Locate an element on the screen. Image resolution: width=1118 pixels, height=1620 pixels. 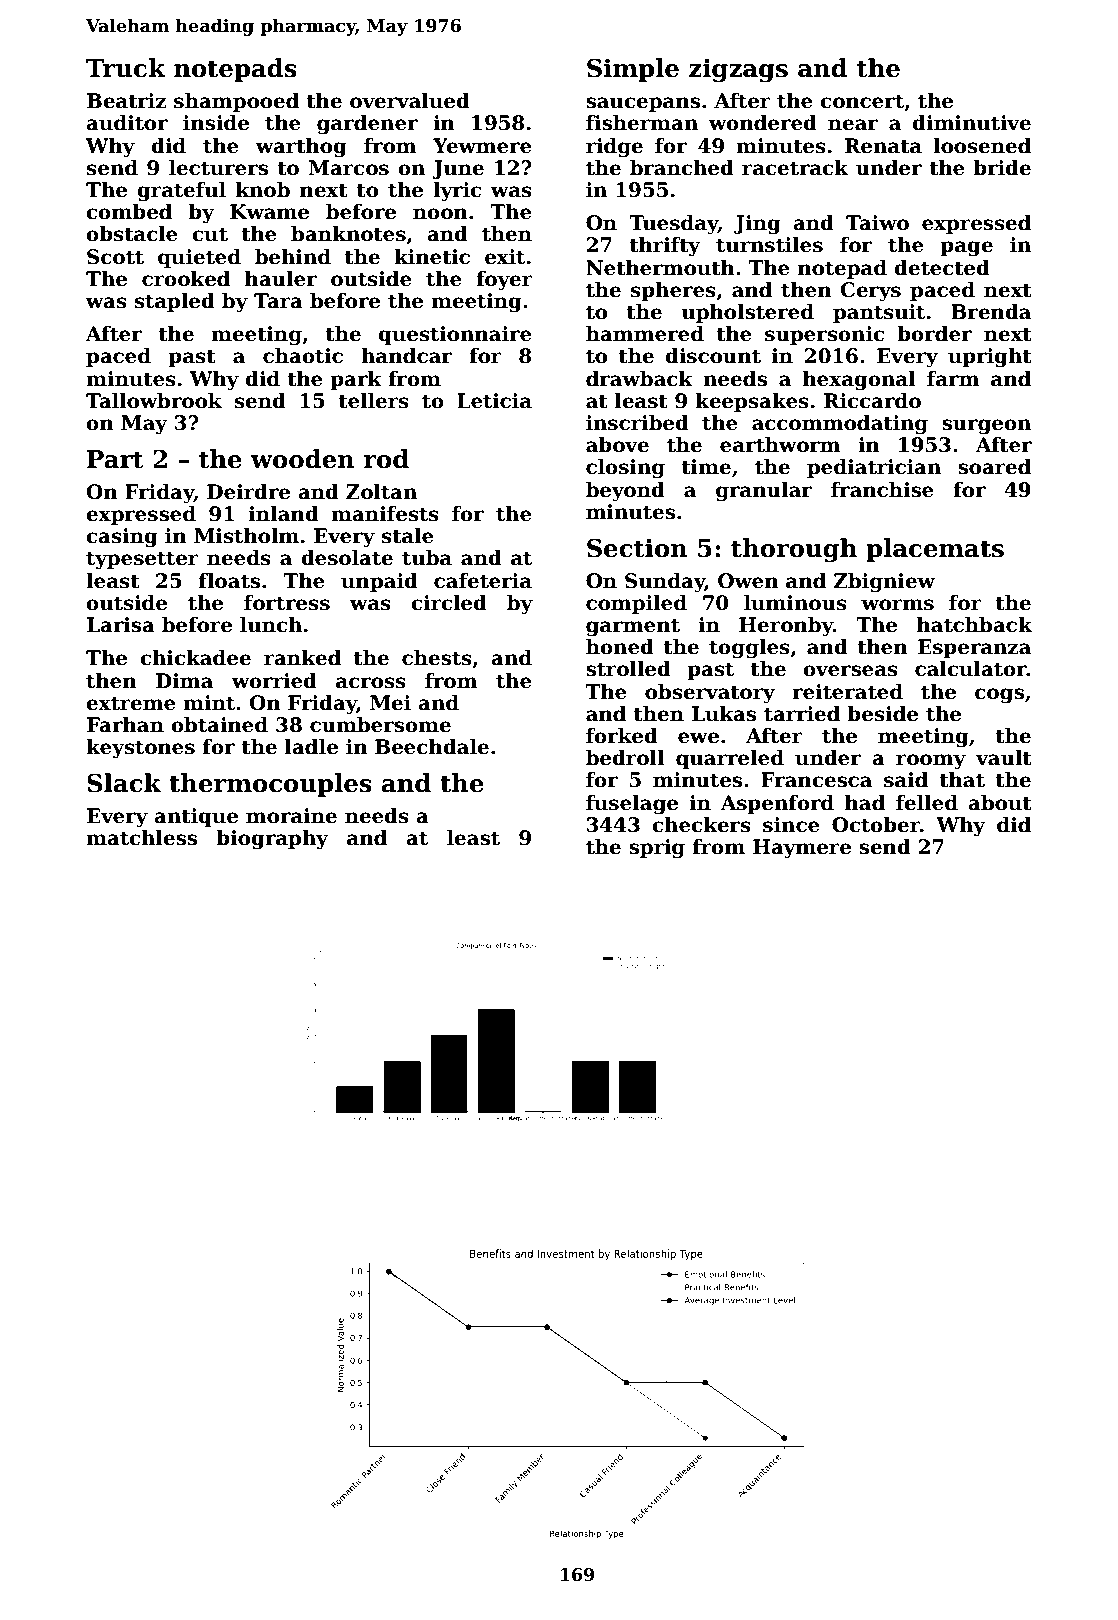
page is located at coordinates (966, 249).
